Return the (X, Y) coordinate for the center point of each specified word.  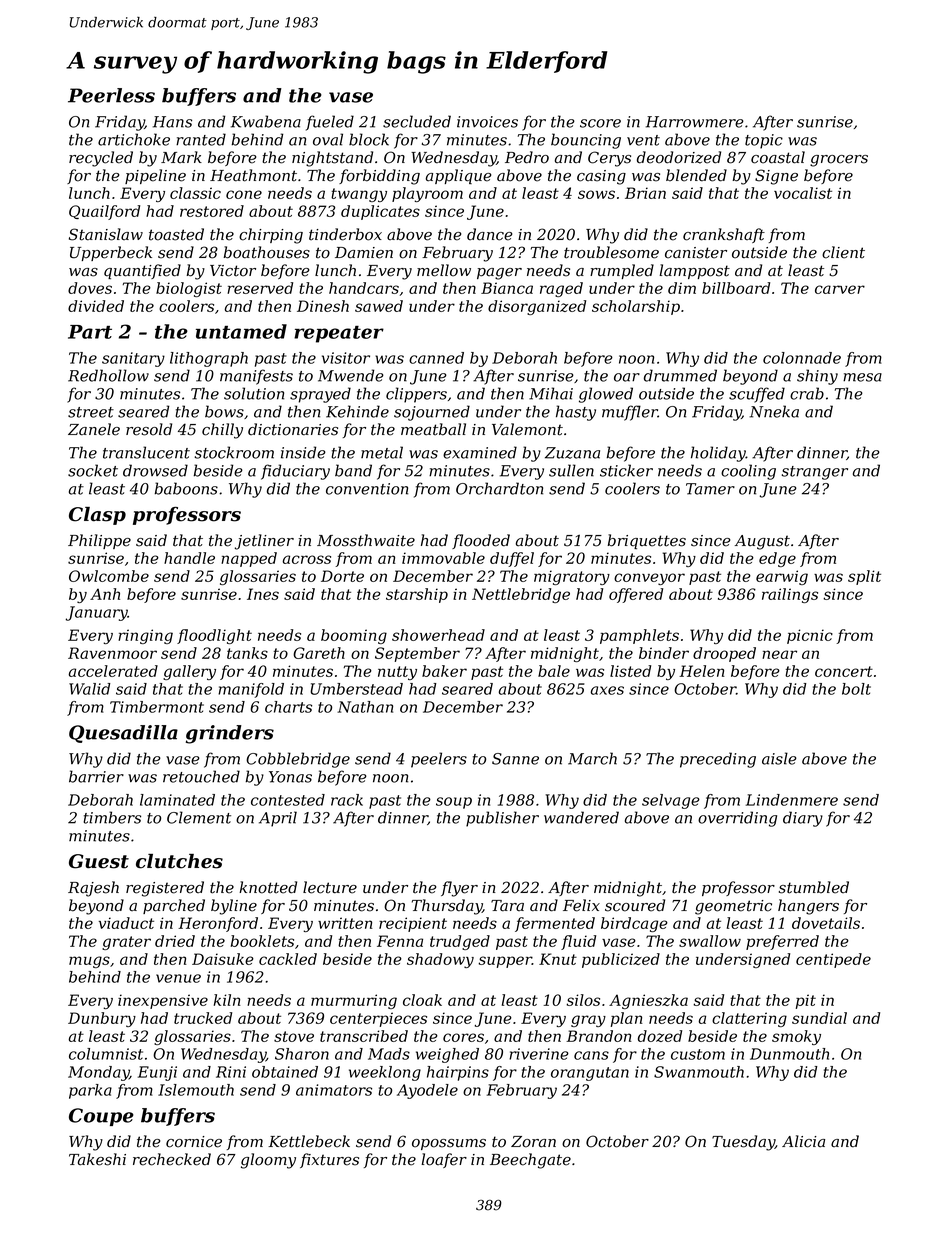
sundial (819, 1018)
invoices (487, 122)
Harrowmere (695, 122)
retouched (201, 776)
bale (554, 671)
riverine (539, 1054)
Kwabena (266, 121)
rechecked (172, 1159)
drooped (724, 654)
